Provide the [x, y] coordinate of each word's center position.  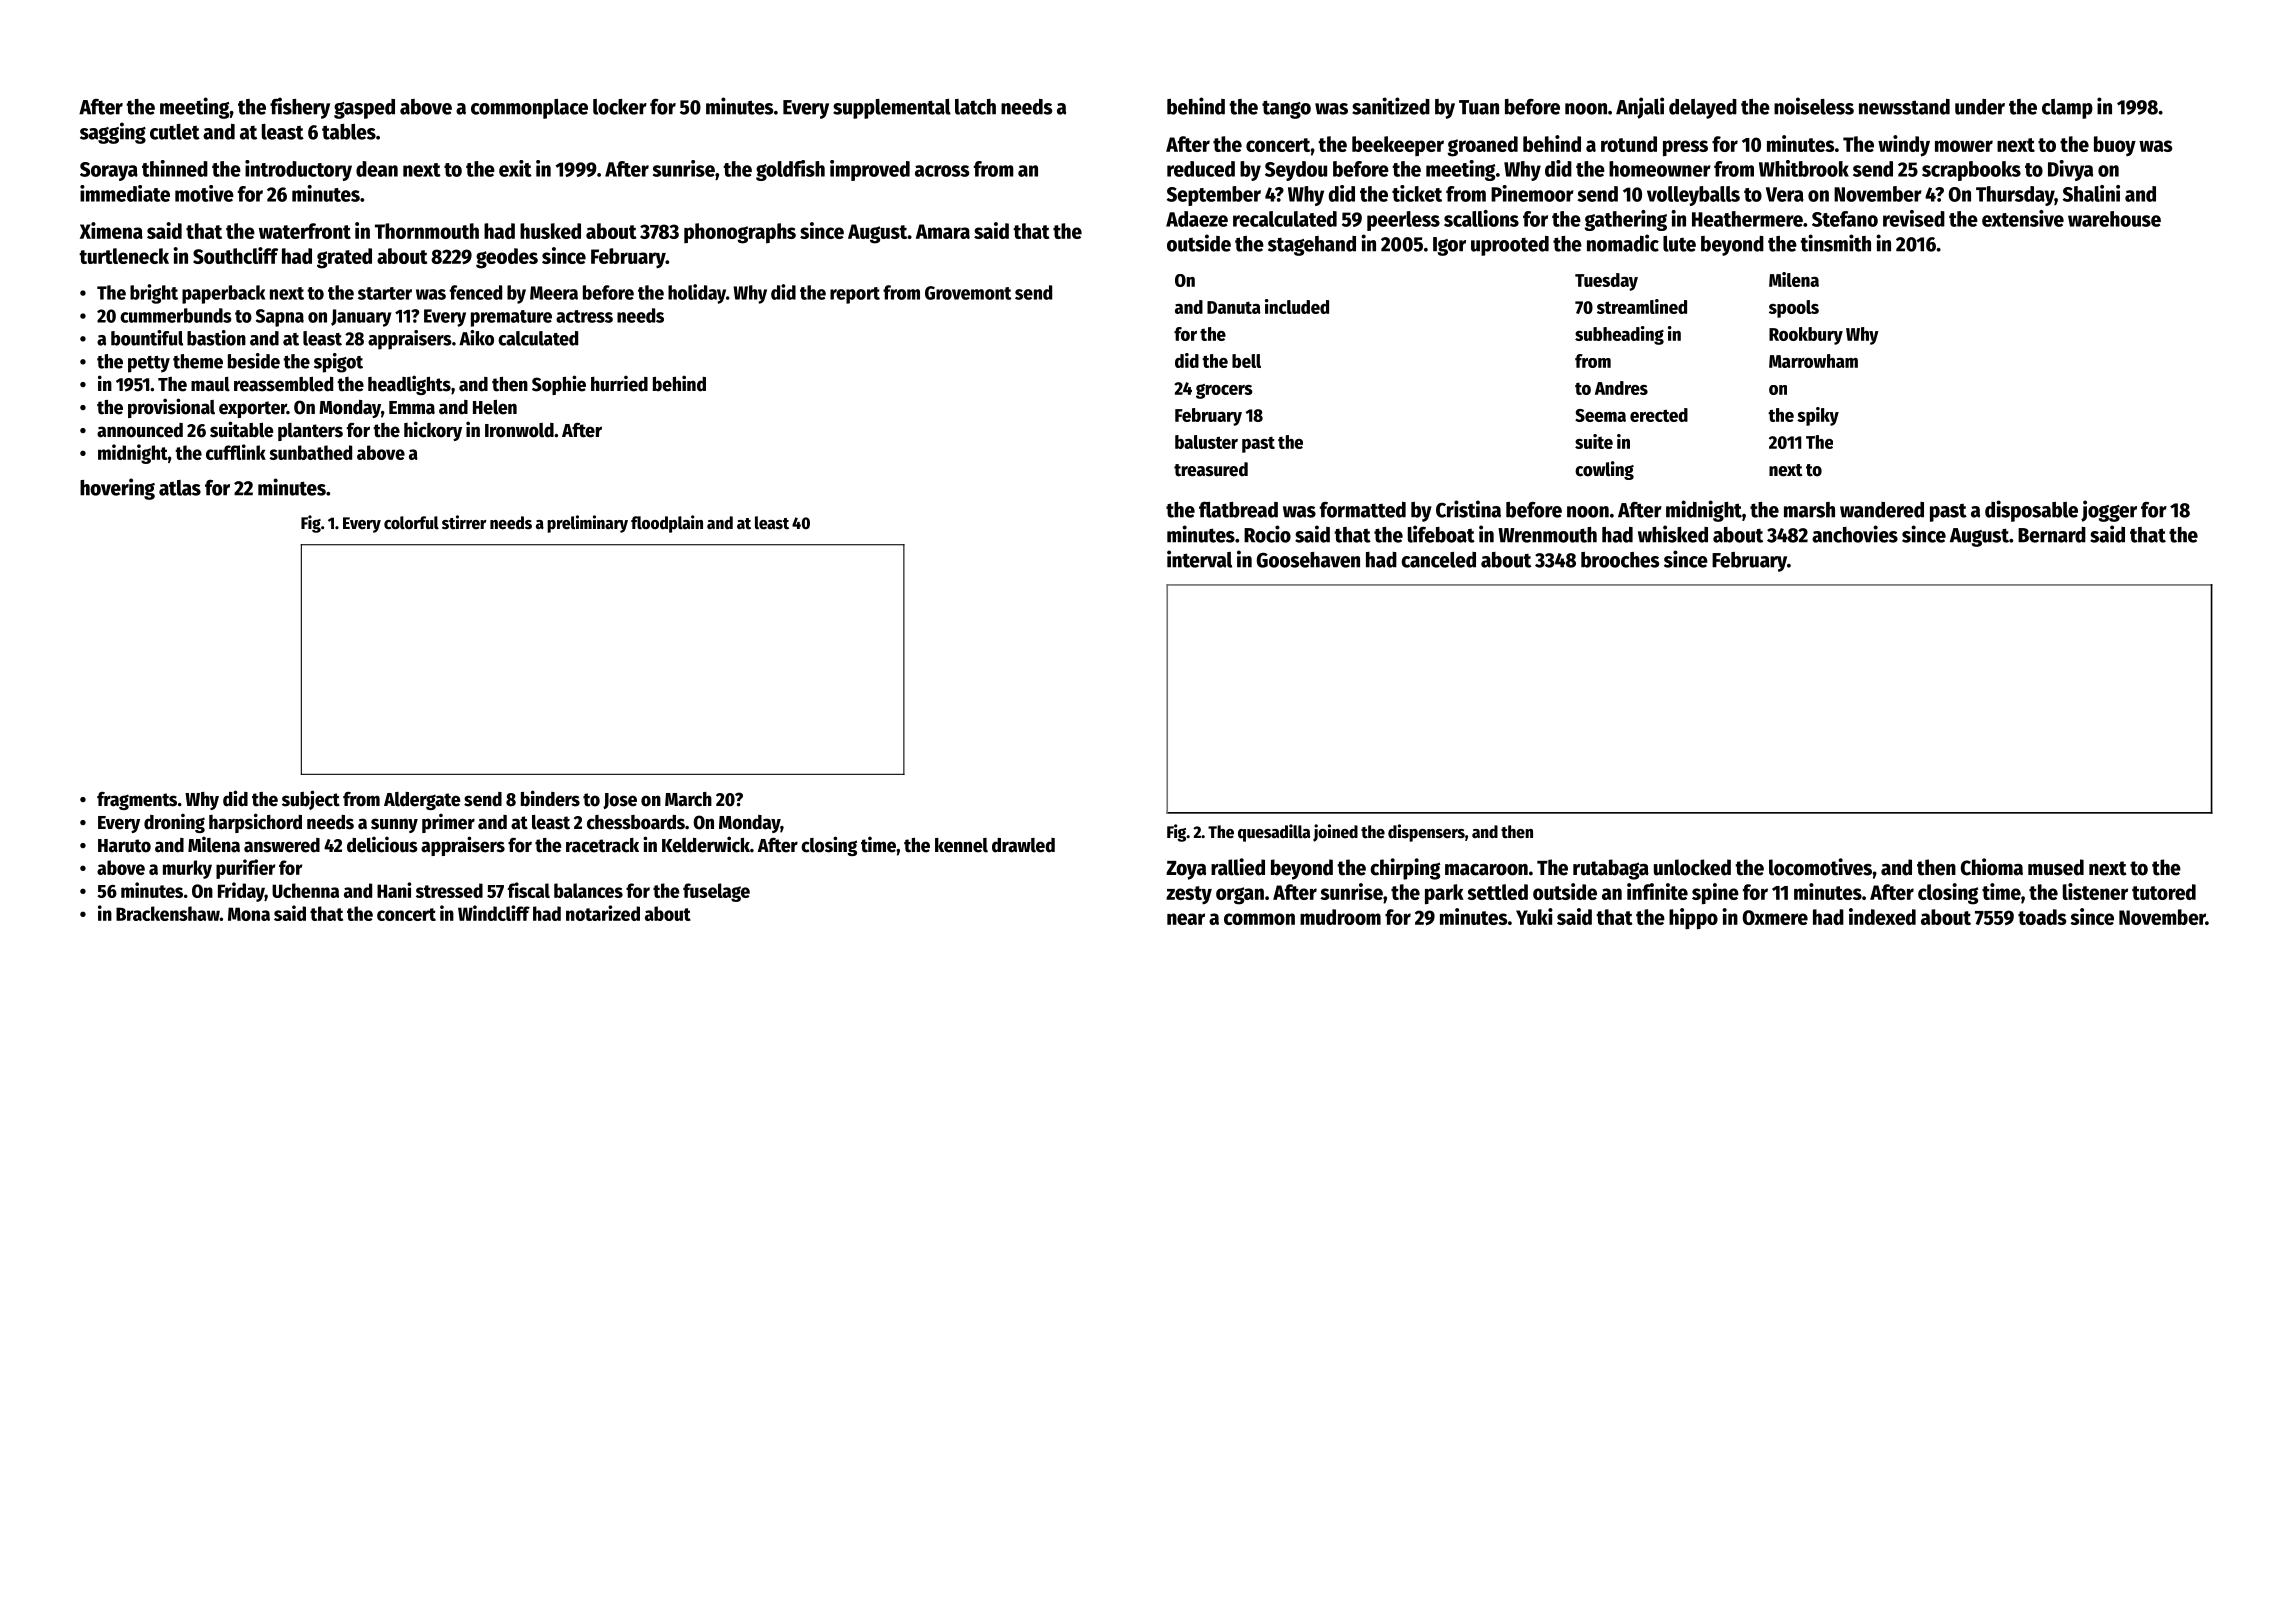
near [1186, 919]
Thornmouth [427, 231]
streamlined [1642, 306]
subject [311, 800]
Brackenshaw [168, 913]
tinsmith [1835, 243]
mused [2056, 867]
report [855, 295]
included [1297, 306]
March [688, 799]
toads [2042, 917]
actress [584, 316]
